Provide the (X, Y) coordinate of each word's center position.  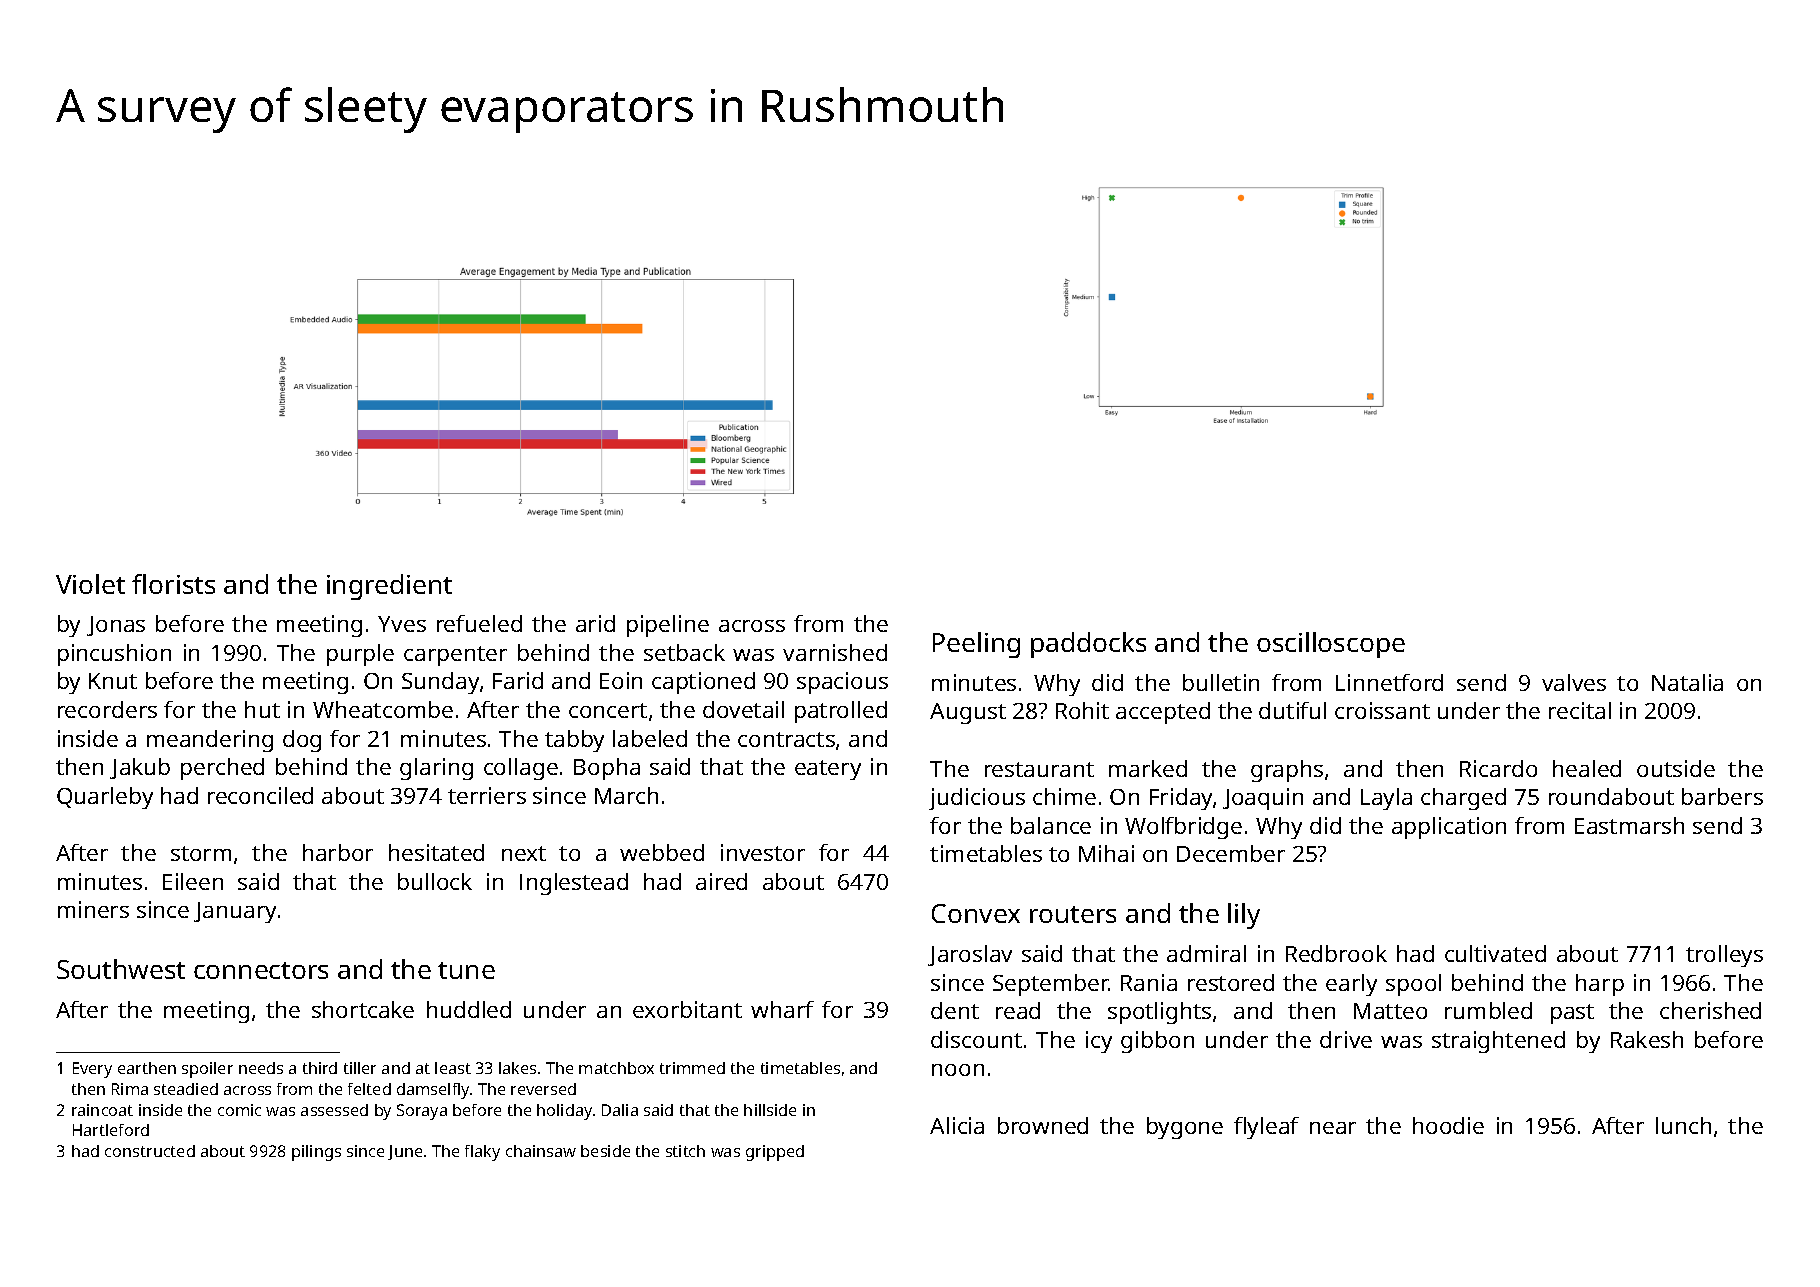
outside (1676, 768)
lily (1244, 916)
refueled (479, 623)
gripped (775, 1153)
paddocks (1088, 645)
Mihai (1106, 853)
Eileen (193, 881)
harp (1600, 985)
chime (1064, 796)
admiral (1206, 953)
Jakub (140, 768)
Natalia (1687, 682)
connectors (261, 970)
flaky (482, 1153)
